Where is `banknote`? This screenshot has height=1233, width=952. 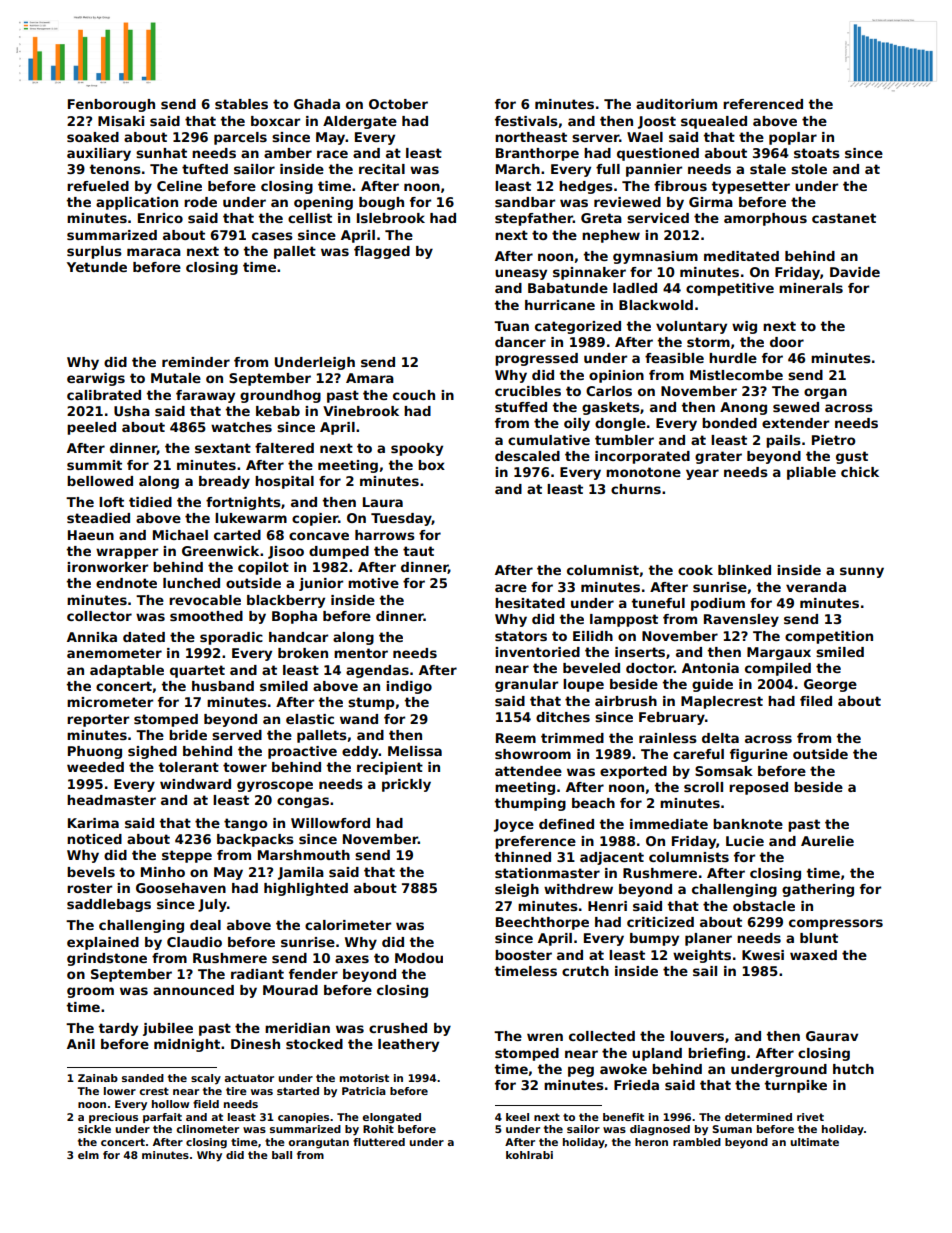
banknote is located at coordinates (748, 824).
